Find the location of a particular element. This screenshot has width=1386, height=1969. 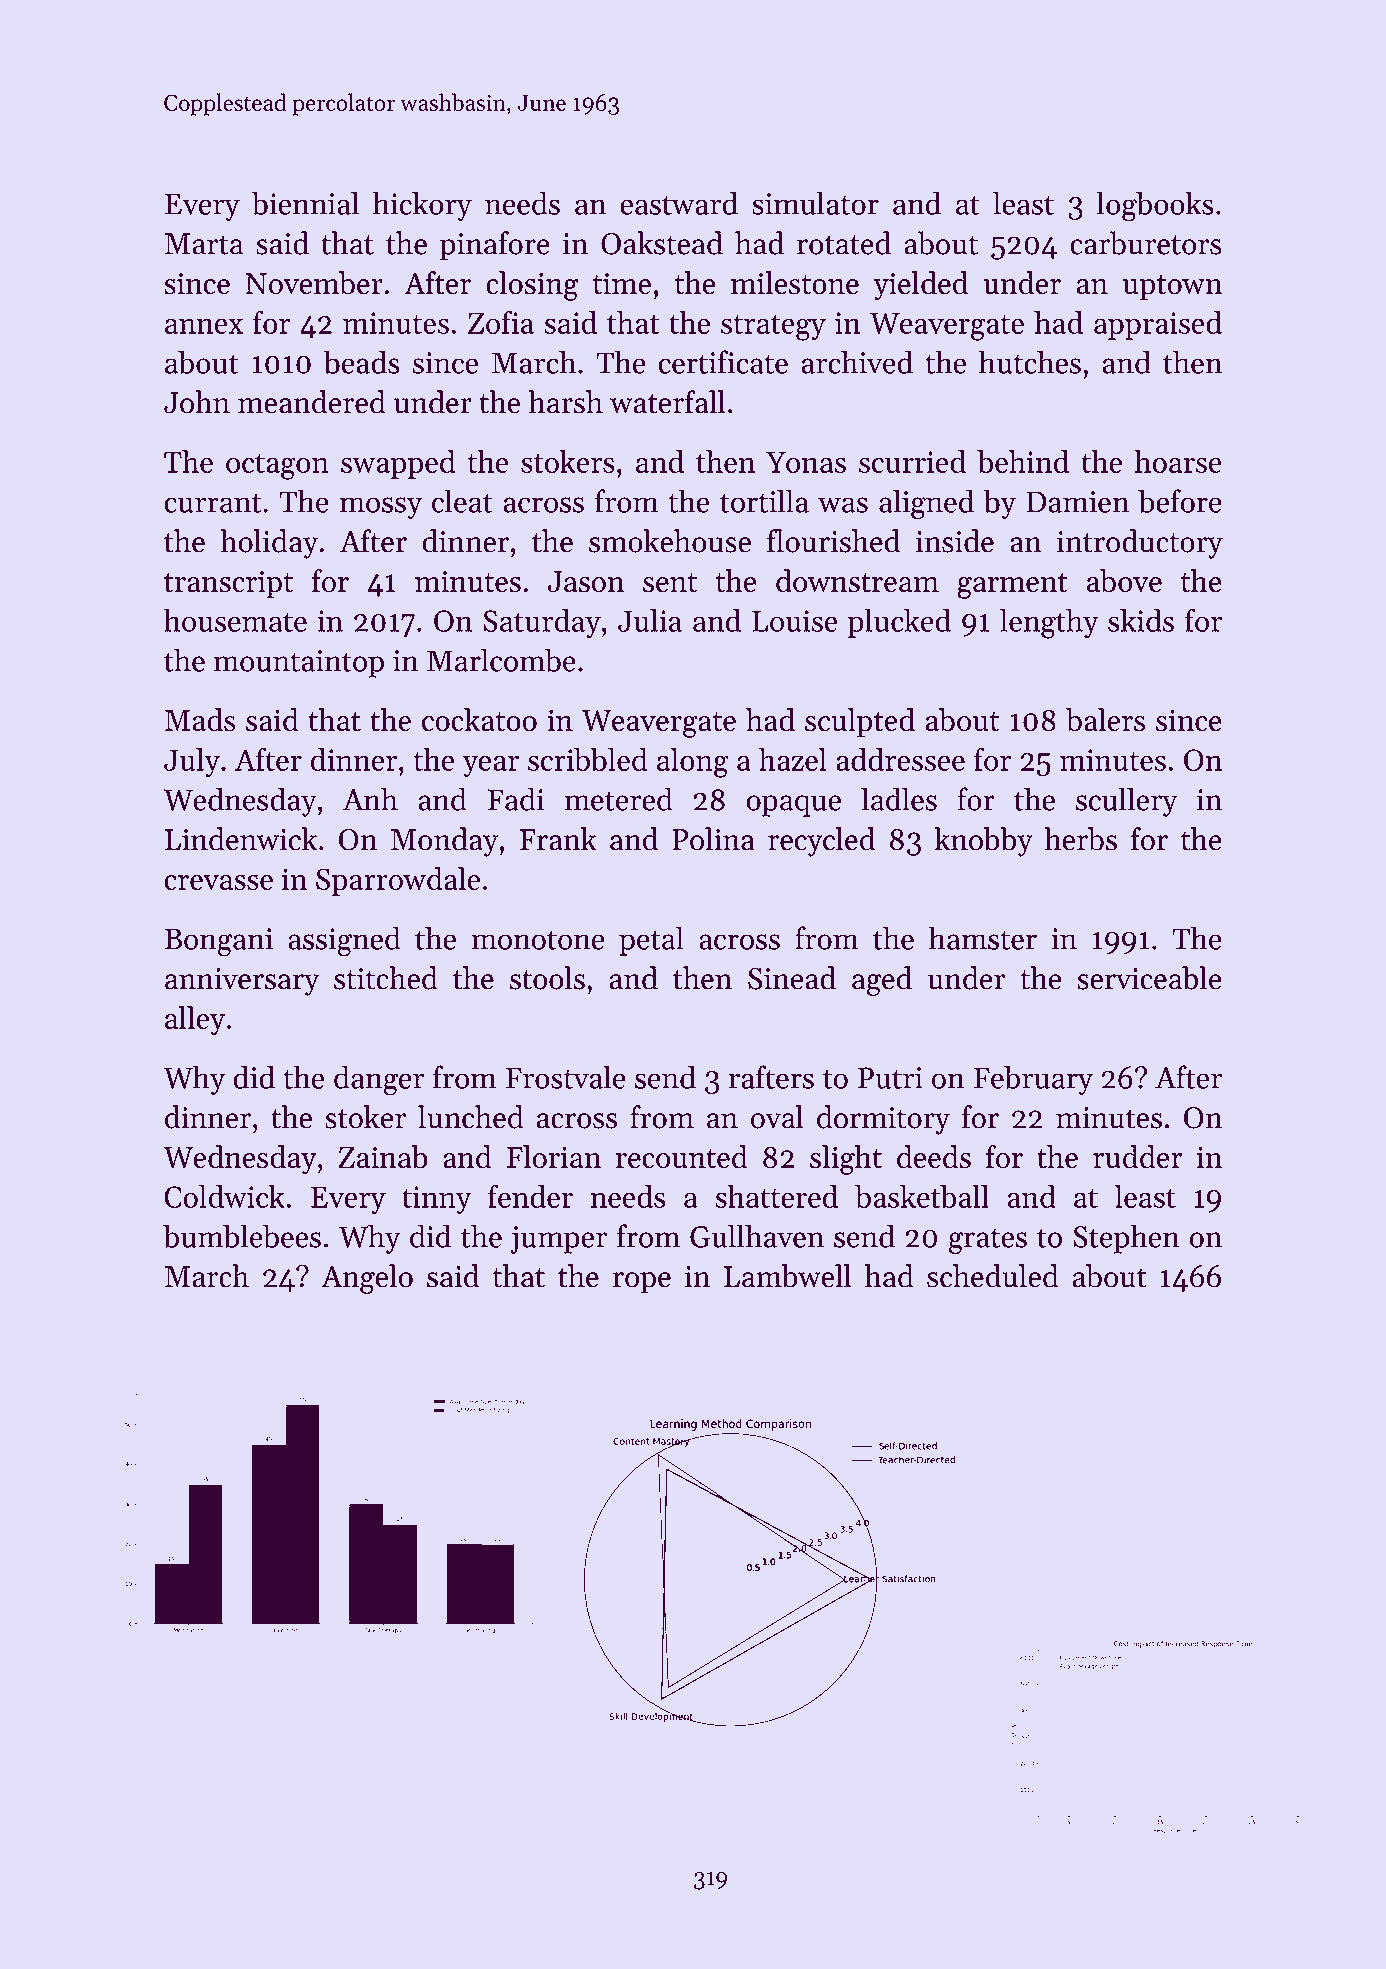

Frostvale is located at coordinates (565, 1077).
